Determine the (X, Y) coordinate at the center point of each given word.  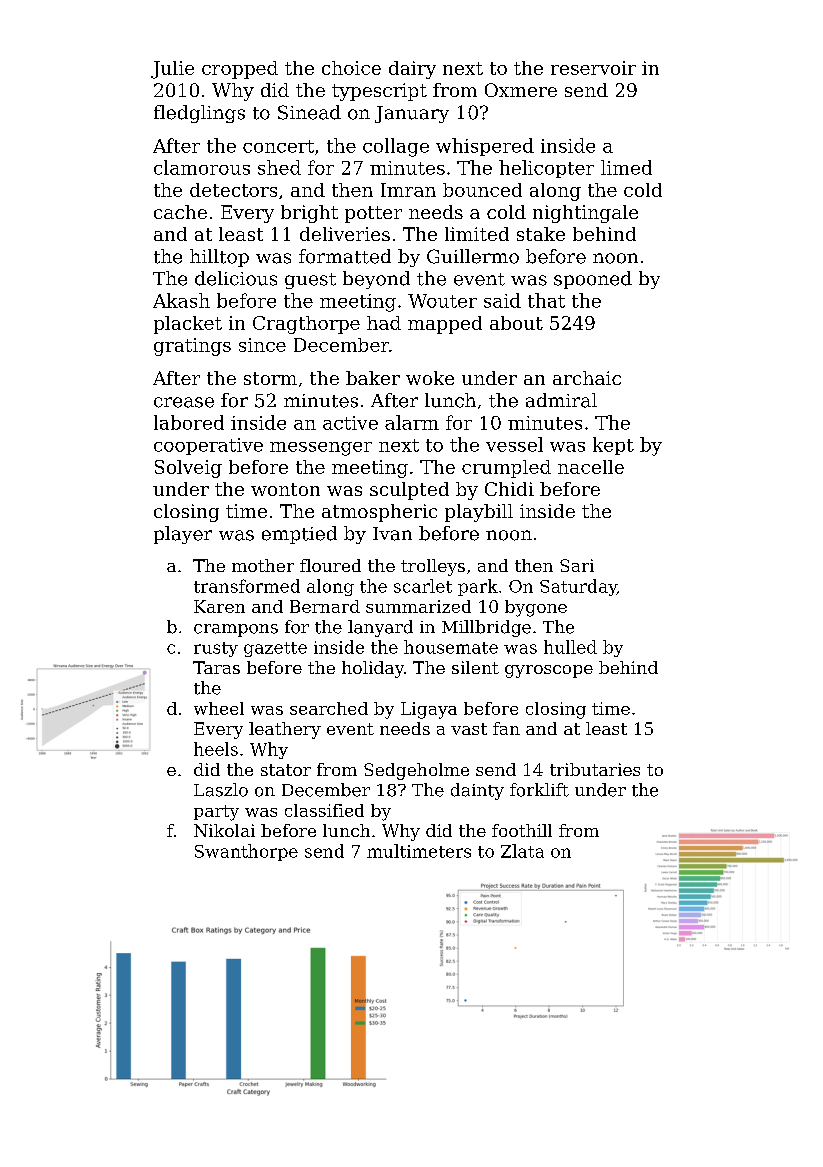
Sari (577, 565)
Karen (219, 606)
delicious (236, 278)
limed (626, 167)
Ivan (392, 534)
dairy (412, 70)
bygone (536, 608)
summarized (418, 606)
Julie (172, 70)
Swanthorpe (246, 852)
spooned (593, 280)
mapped (445, 325)
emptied (299, 535)
